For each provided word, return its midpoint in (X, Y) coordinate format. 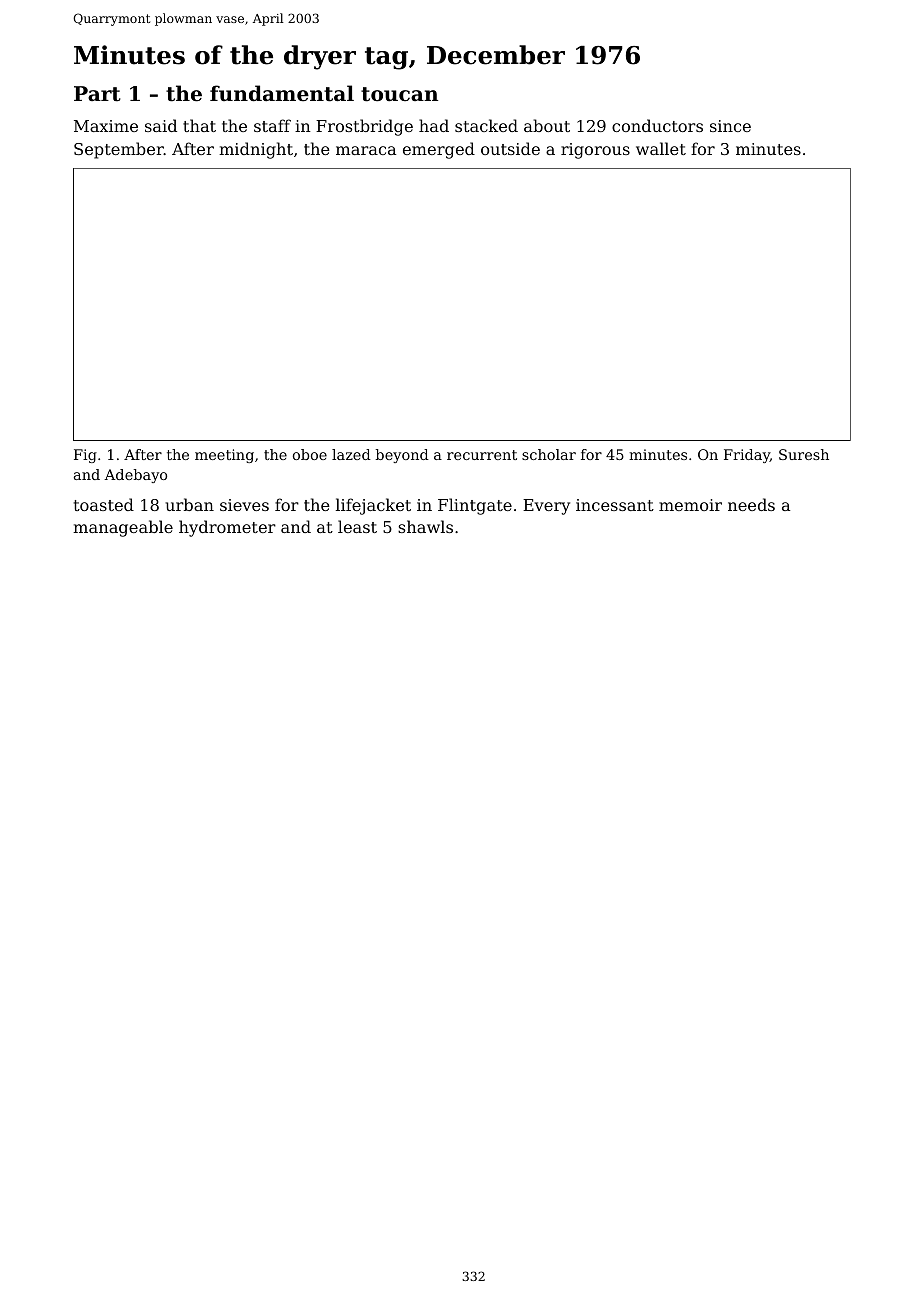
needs (751, 504)
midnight (256, 150)
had (434, 125)
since (730, 126)
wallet (661, 148)
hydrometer (227, 528)
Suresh (804, 454)
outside (510, 148)
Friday (747, 456)
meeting (224, 456)
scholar (549, 454)
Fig (85, 456)
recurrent (482, 455)
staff (272, 125)
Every (546, 507)
